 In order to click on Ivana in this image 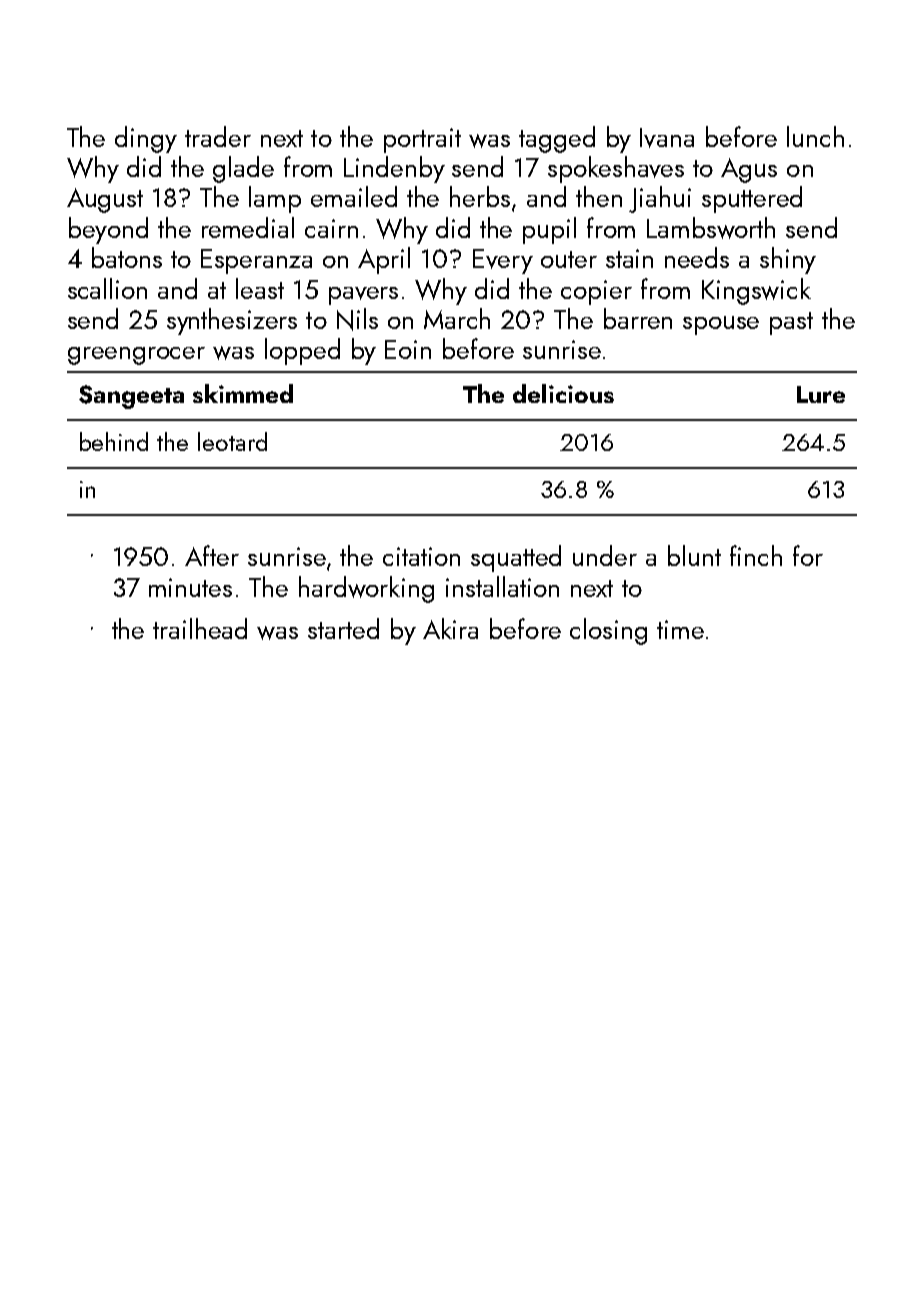, I will do `click(667, 138)`.
